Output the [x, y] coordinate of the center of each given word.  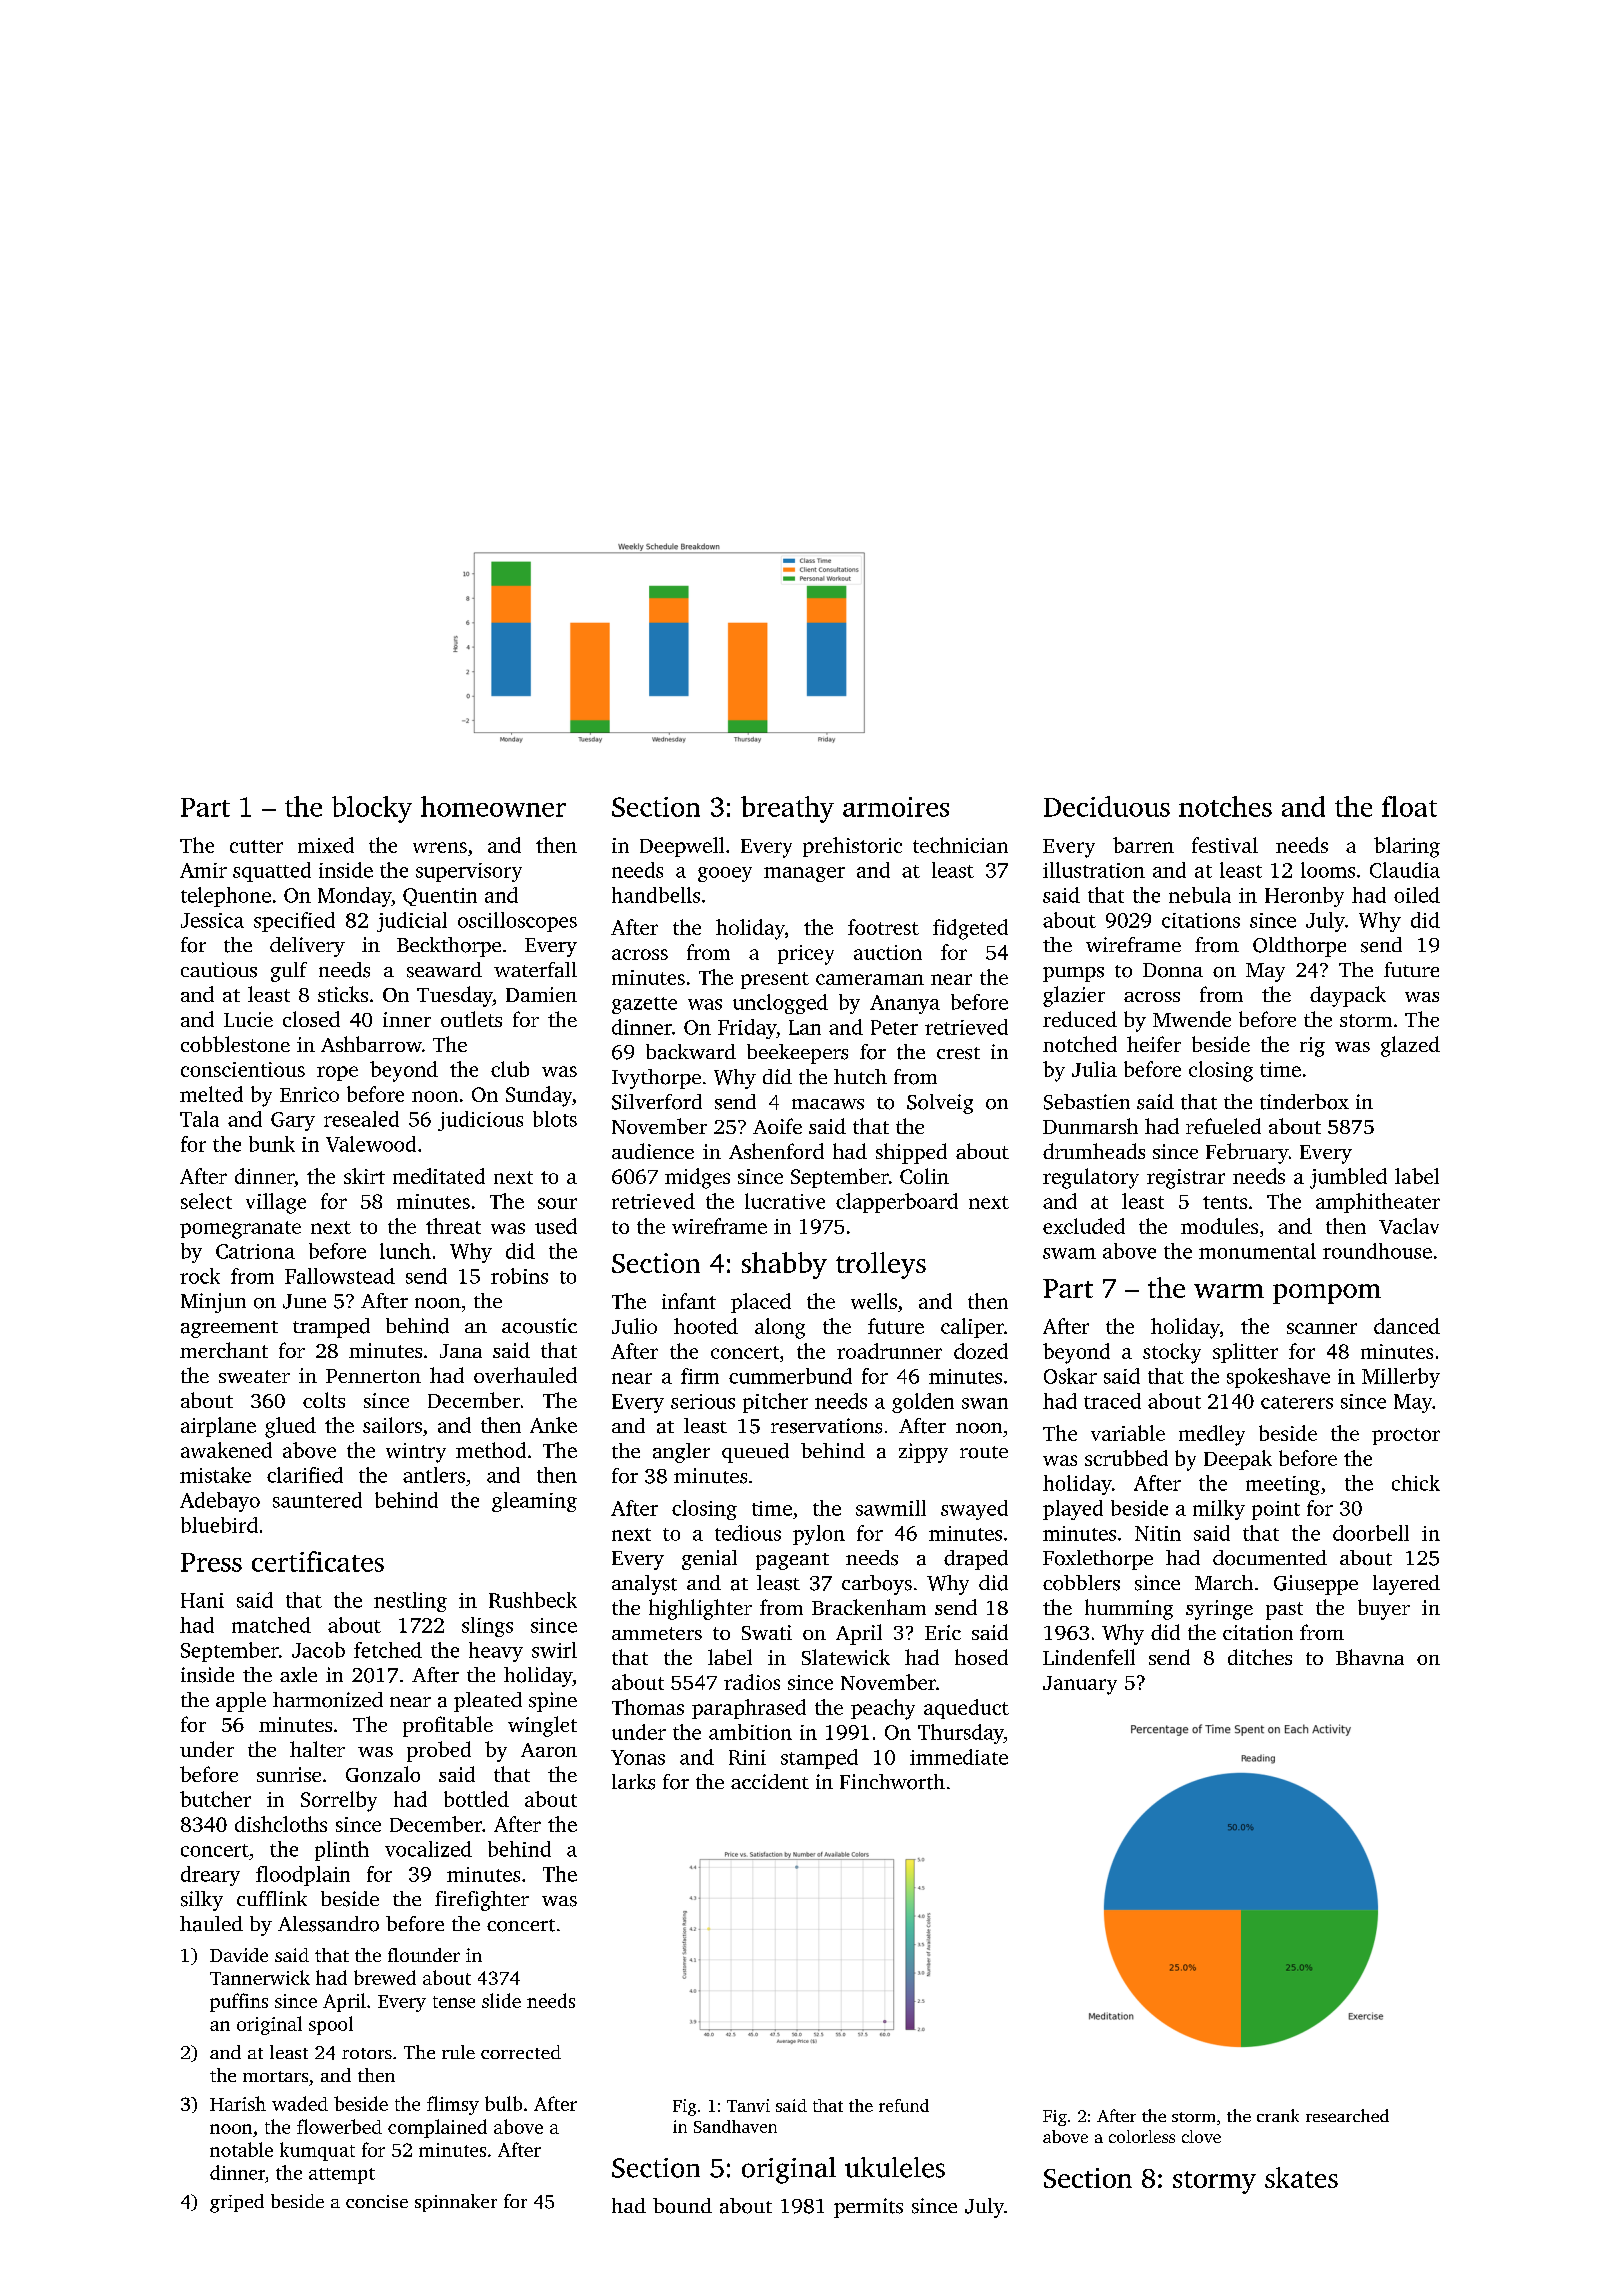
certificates [318, 1561]
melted [211, 1094]
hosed [981, 1657]
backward [691, 1052]
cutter [256, 846]
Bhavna [1370, 1657]
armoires [896, 807]
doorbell [1371, 1533]
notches [1225, 806]
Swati [767, 1632]
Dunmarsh [1090, 1126]
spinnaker [456, 2203]
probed [439, 1751]
